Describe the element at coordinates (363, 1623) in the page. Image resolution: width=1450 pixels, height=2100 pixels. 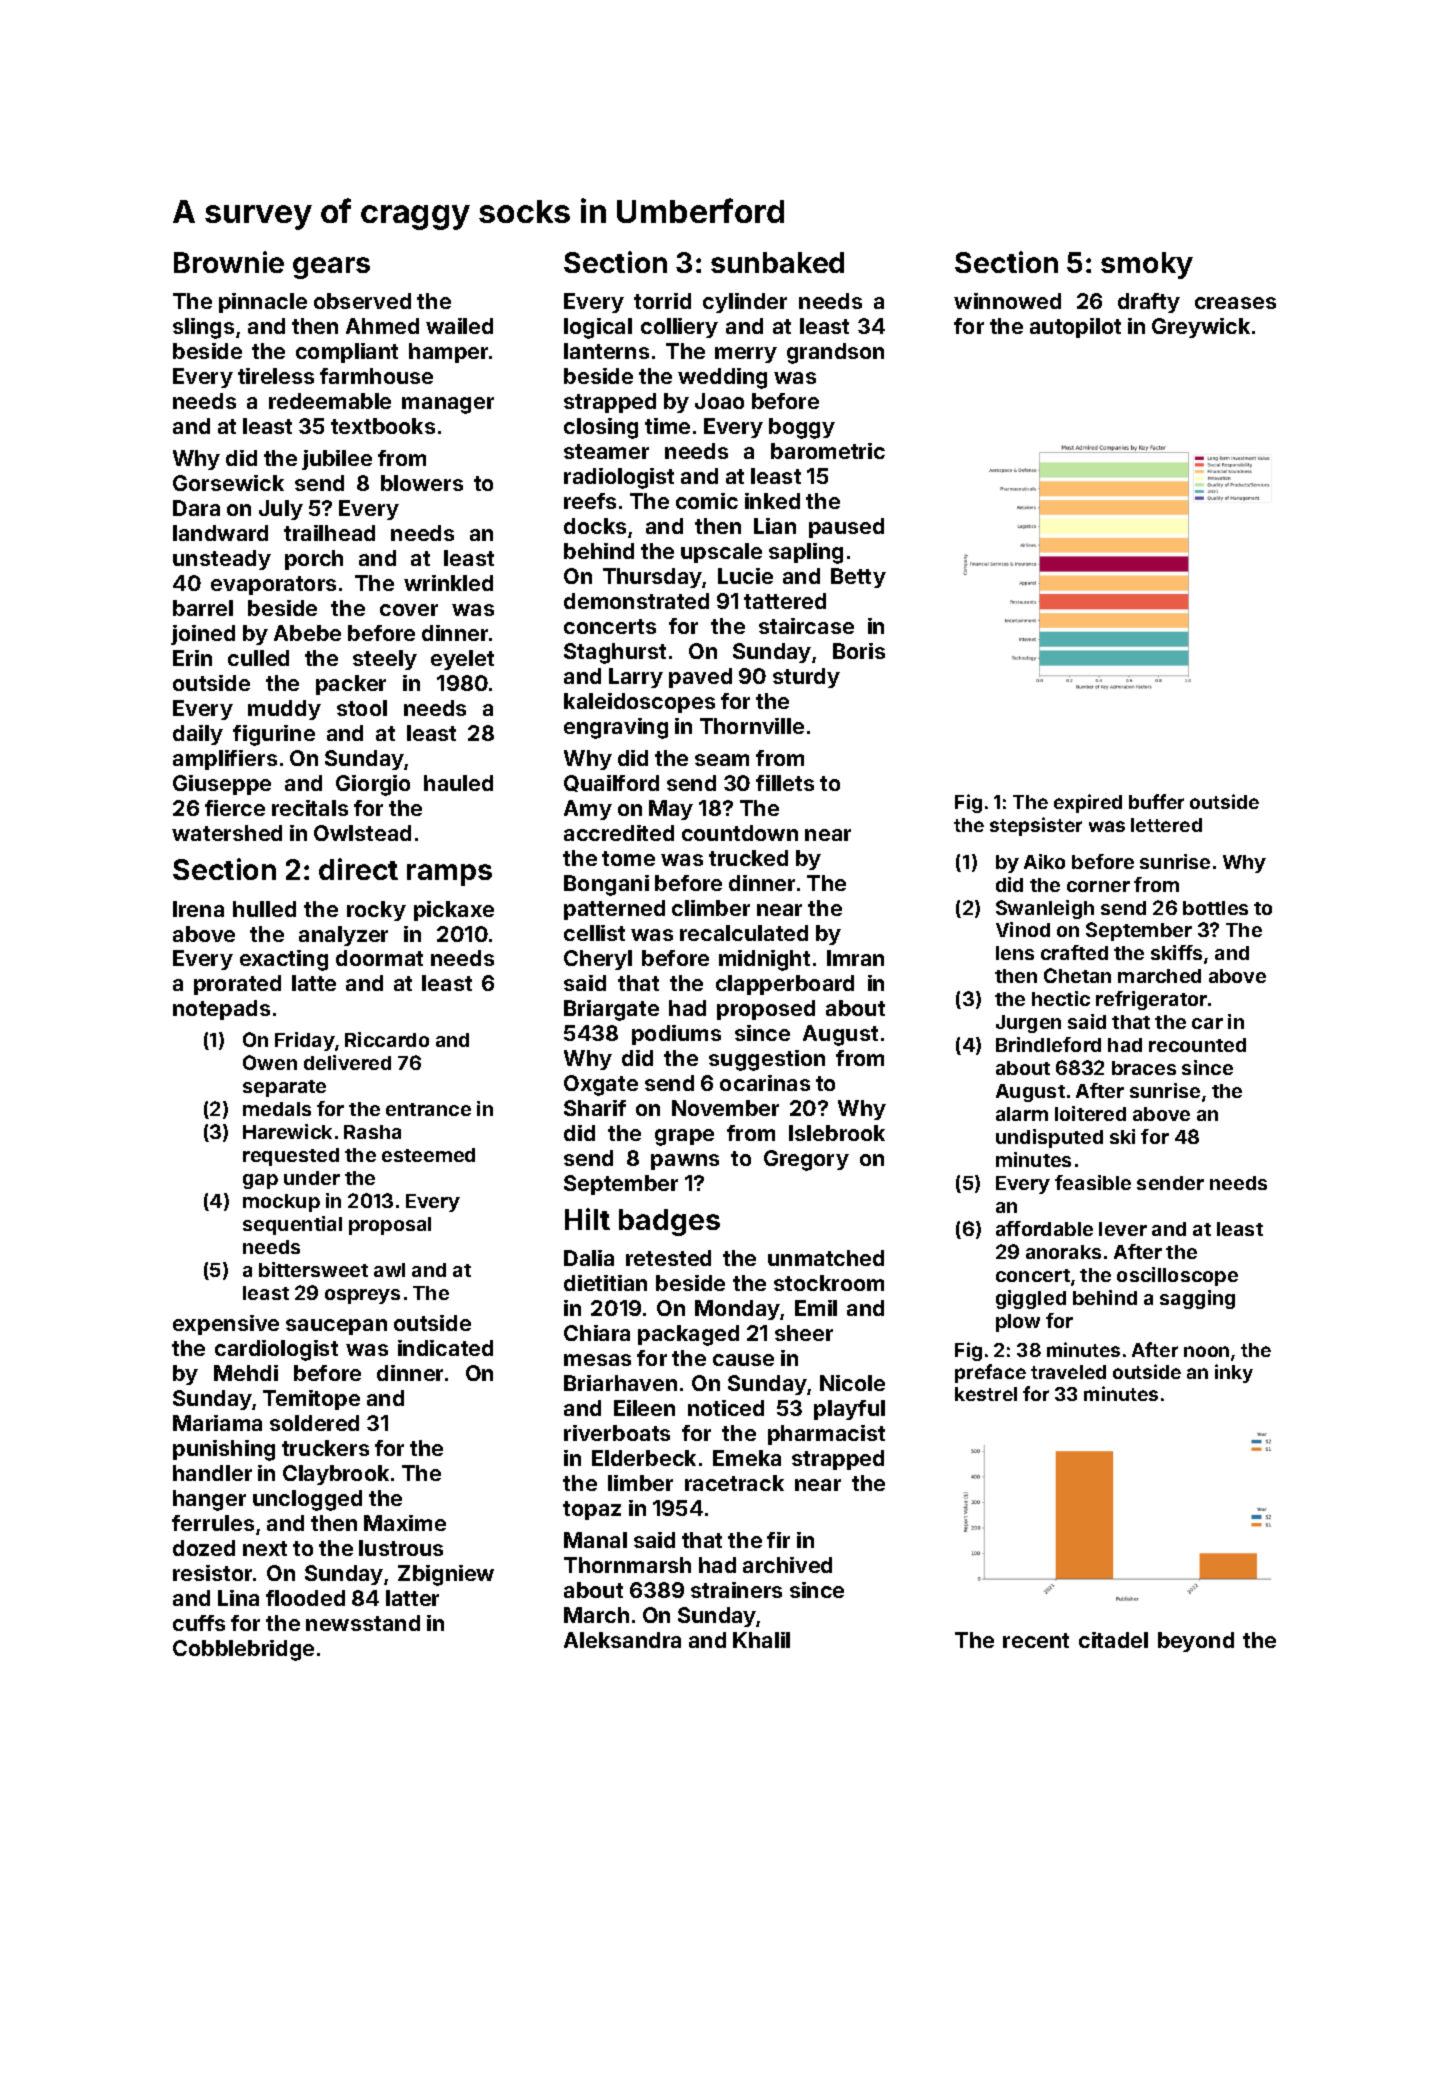
I see `newsstand` at that location.
